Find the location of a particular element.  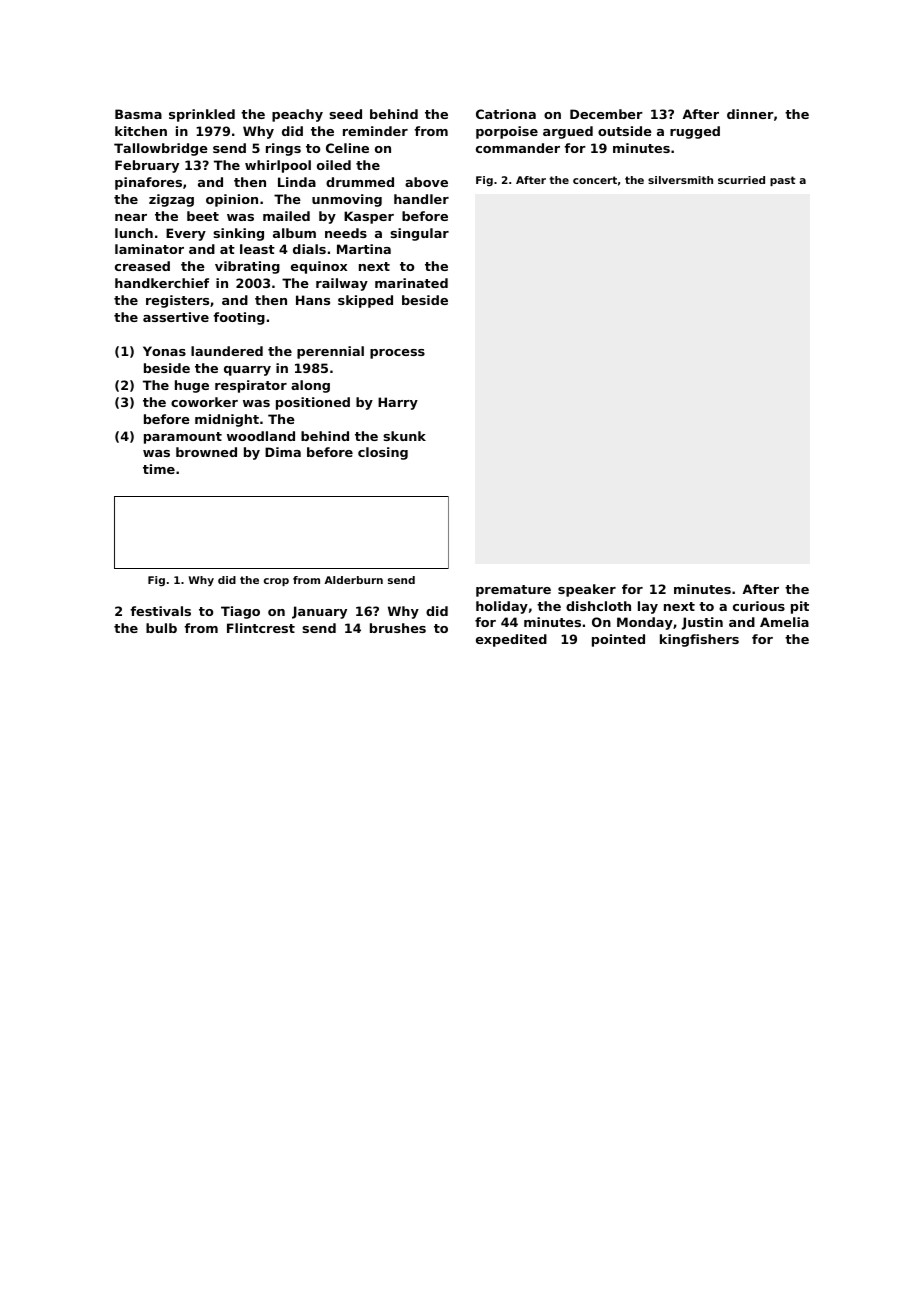

silversmith is located at coordinates (680, 180).
